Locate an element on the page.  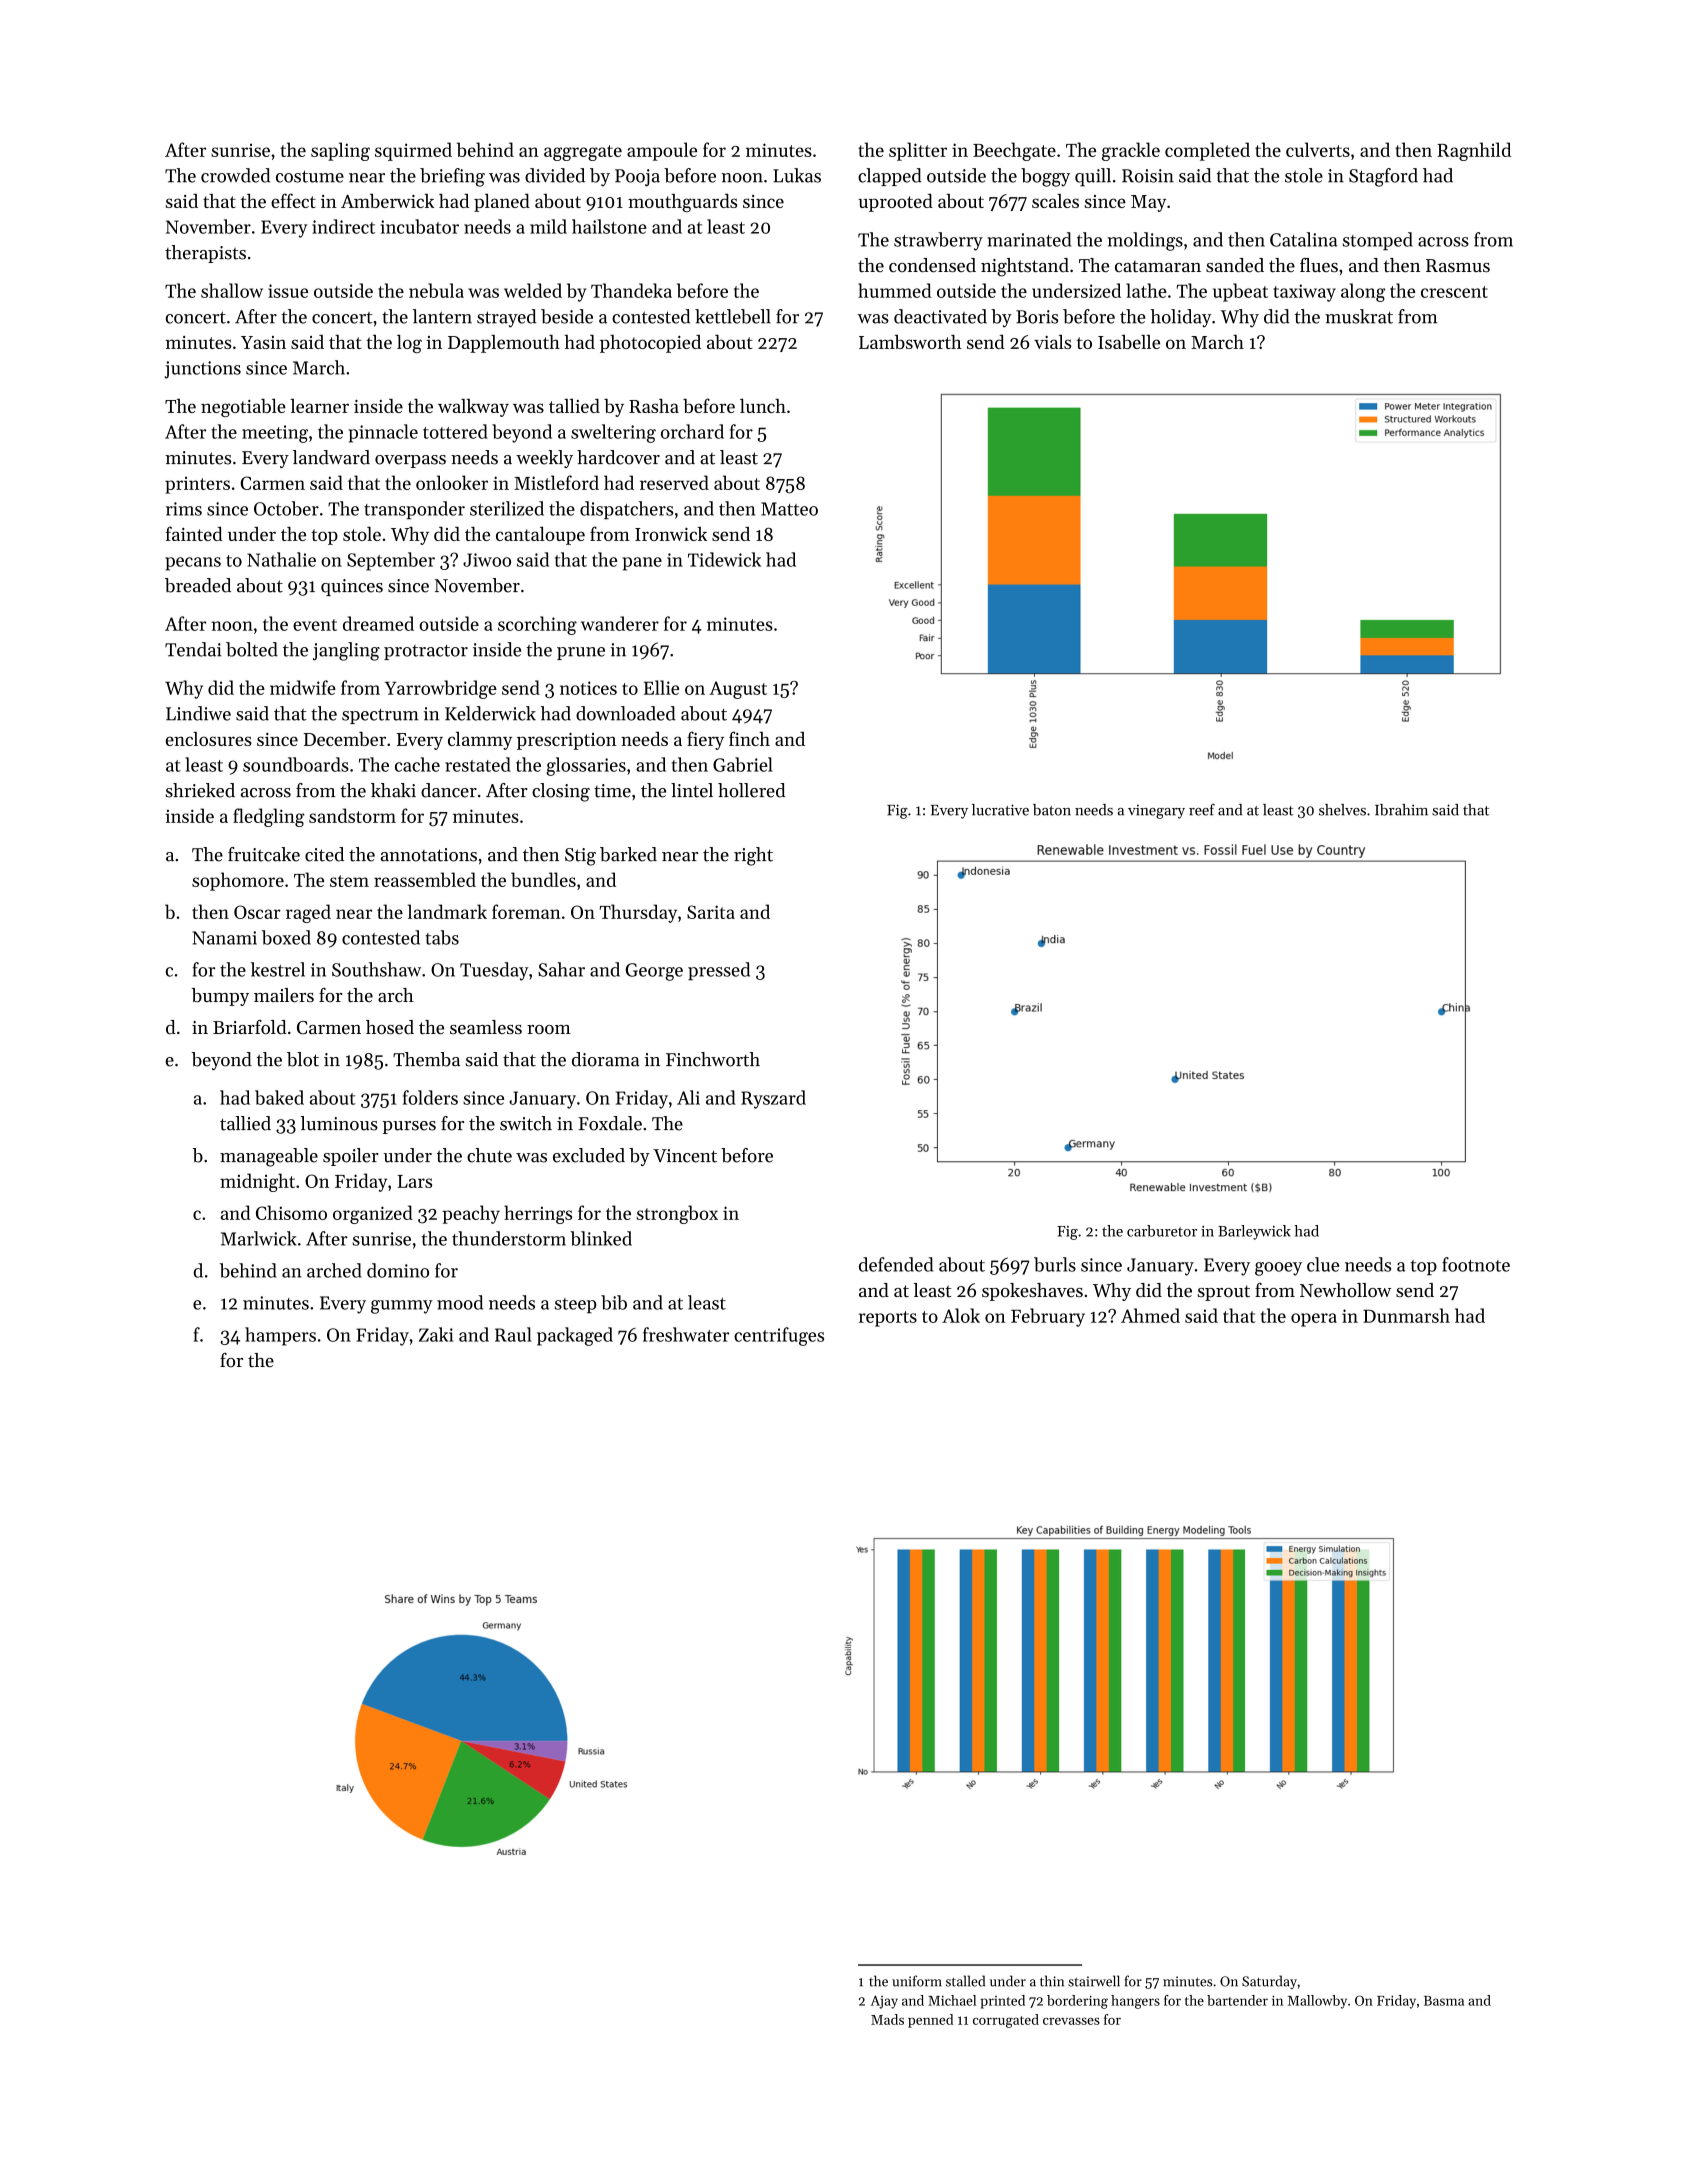
Sarita is located at coordinates (711, 912).
